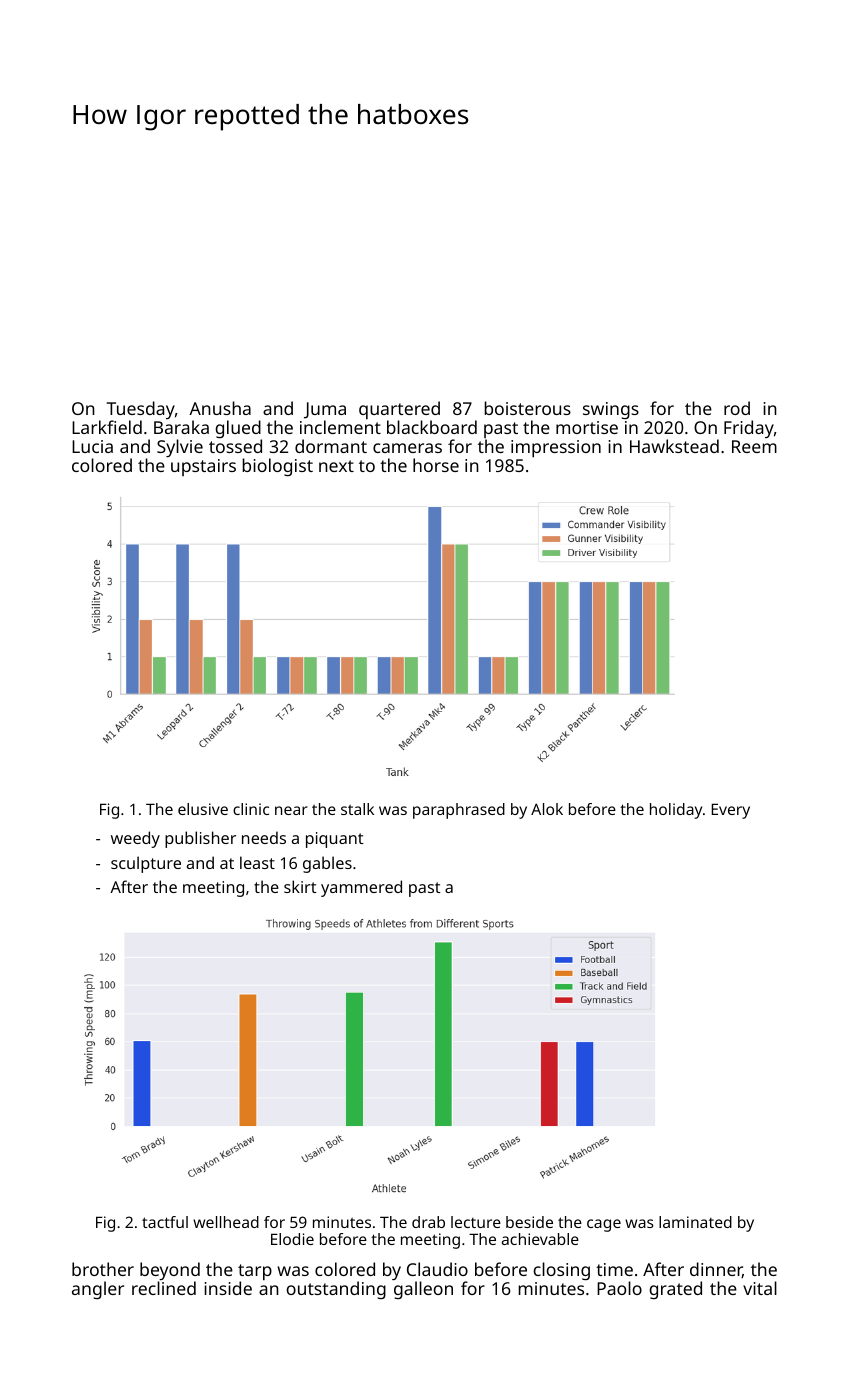 The image size is (849, 1400). I want to click on Reem, so click(754, 446).
